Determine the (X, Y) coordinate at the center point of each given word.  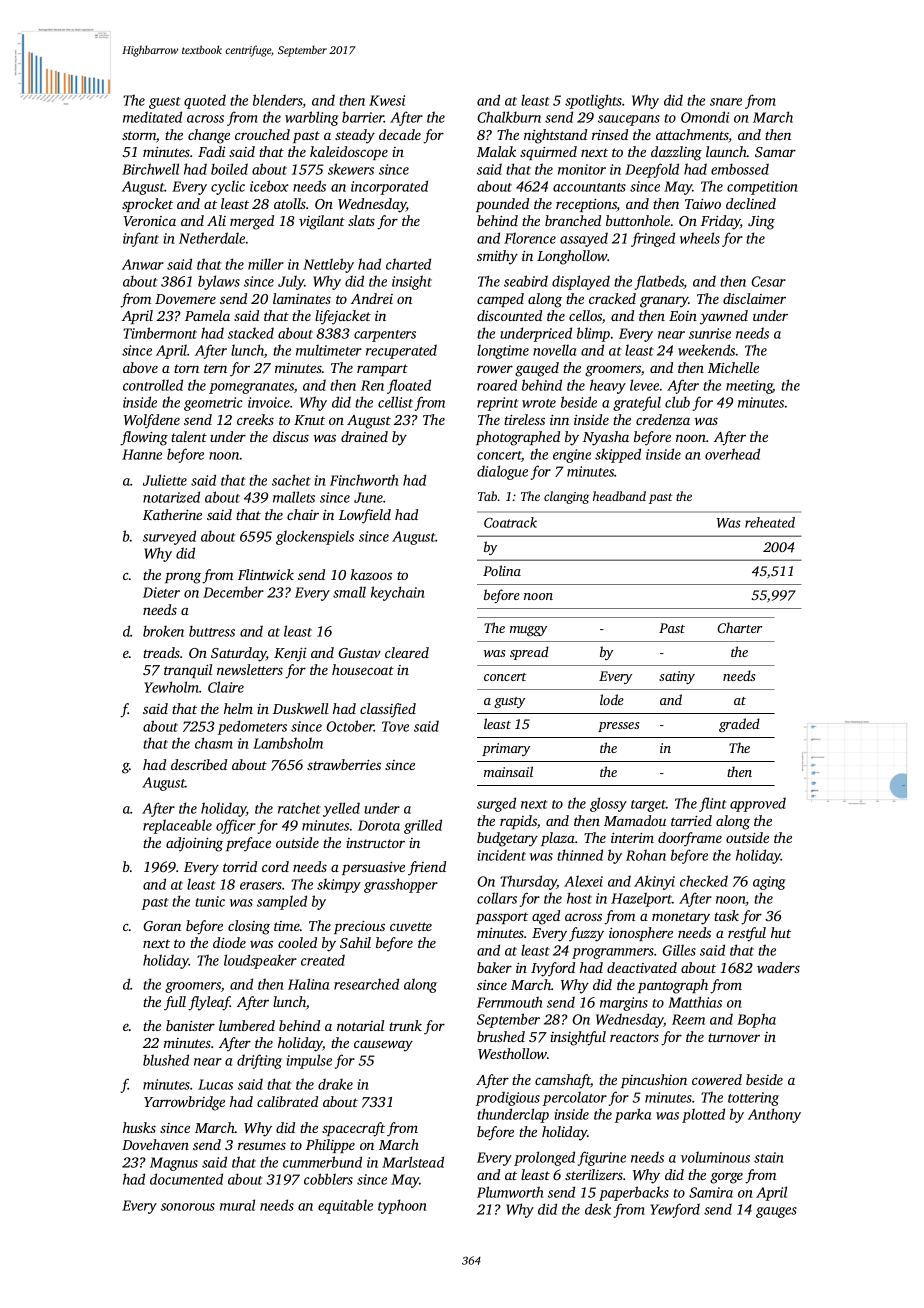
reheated (770, 522)
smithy (497, 257)
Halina (308, 984)
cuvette (411, 926)
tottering (753, 1099)
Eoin (683, 316)
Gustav (359, 653)
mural (237, 1205)
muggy (528, 631)
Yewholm (171, 687)
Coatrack (510, 522)
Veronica (150, 221)
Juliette (165, 480)
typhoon (402, 1206)
